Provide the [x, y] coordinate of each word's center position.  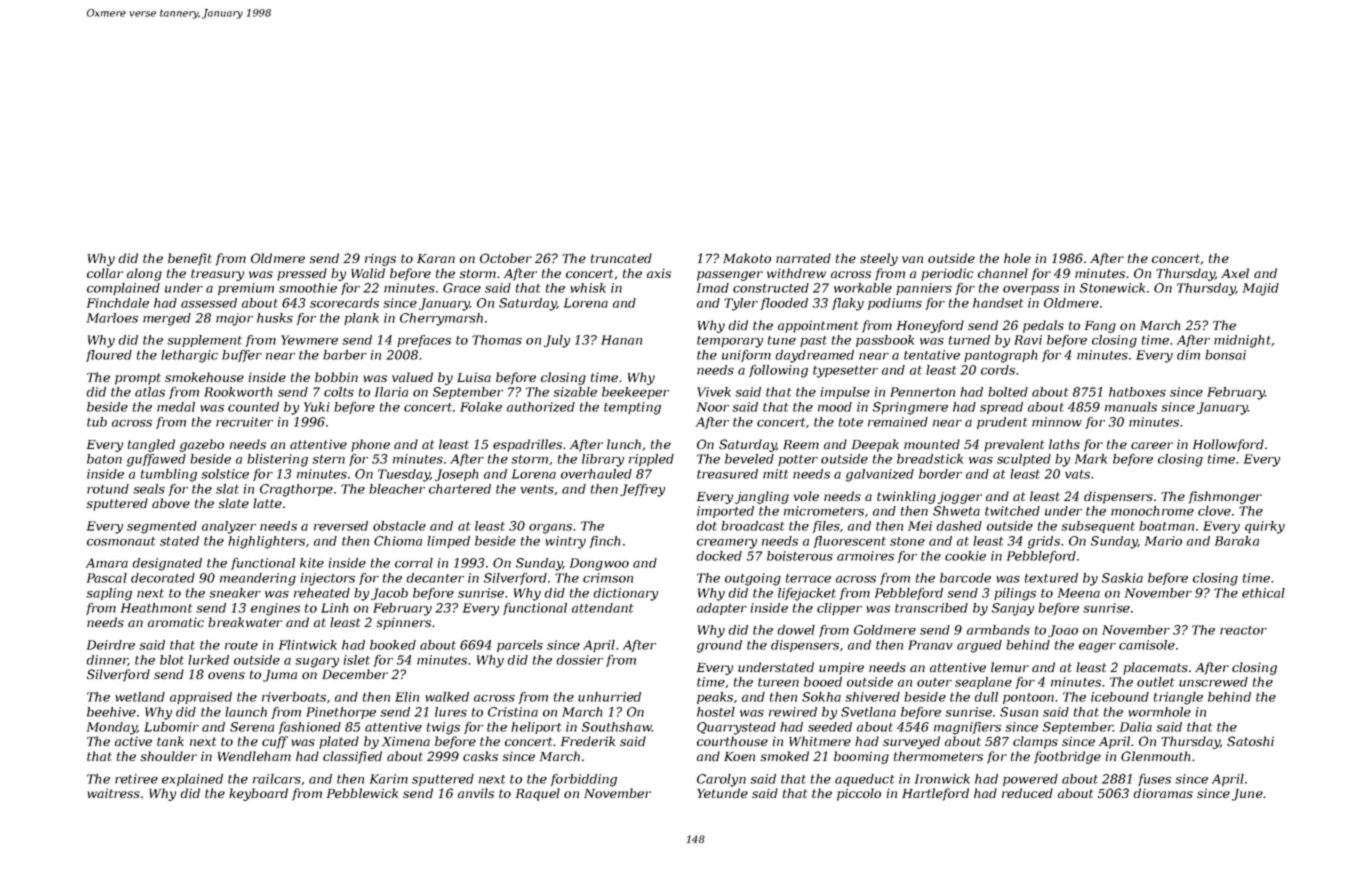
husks [275, 318]
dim [1188, 355]
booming [861, 757]
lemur [1010, 667]
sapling [109, 594]
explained [192, 780]
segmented [162, 527]
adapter [722, 609]
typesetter [845, 372]
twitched [1012, 511]
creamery [727, 544]
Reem [801, 444]
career [1152, 445]
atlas [150, 392]
